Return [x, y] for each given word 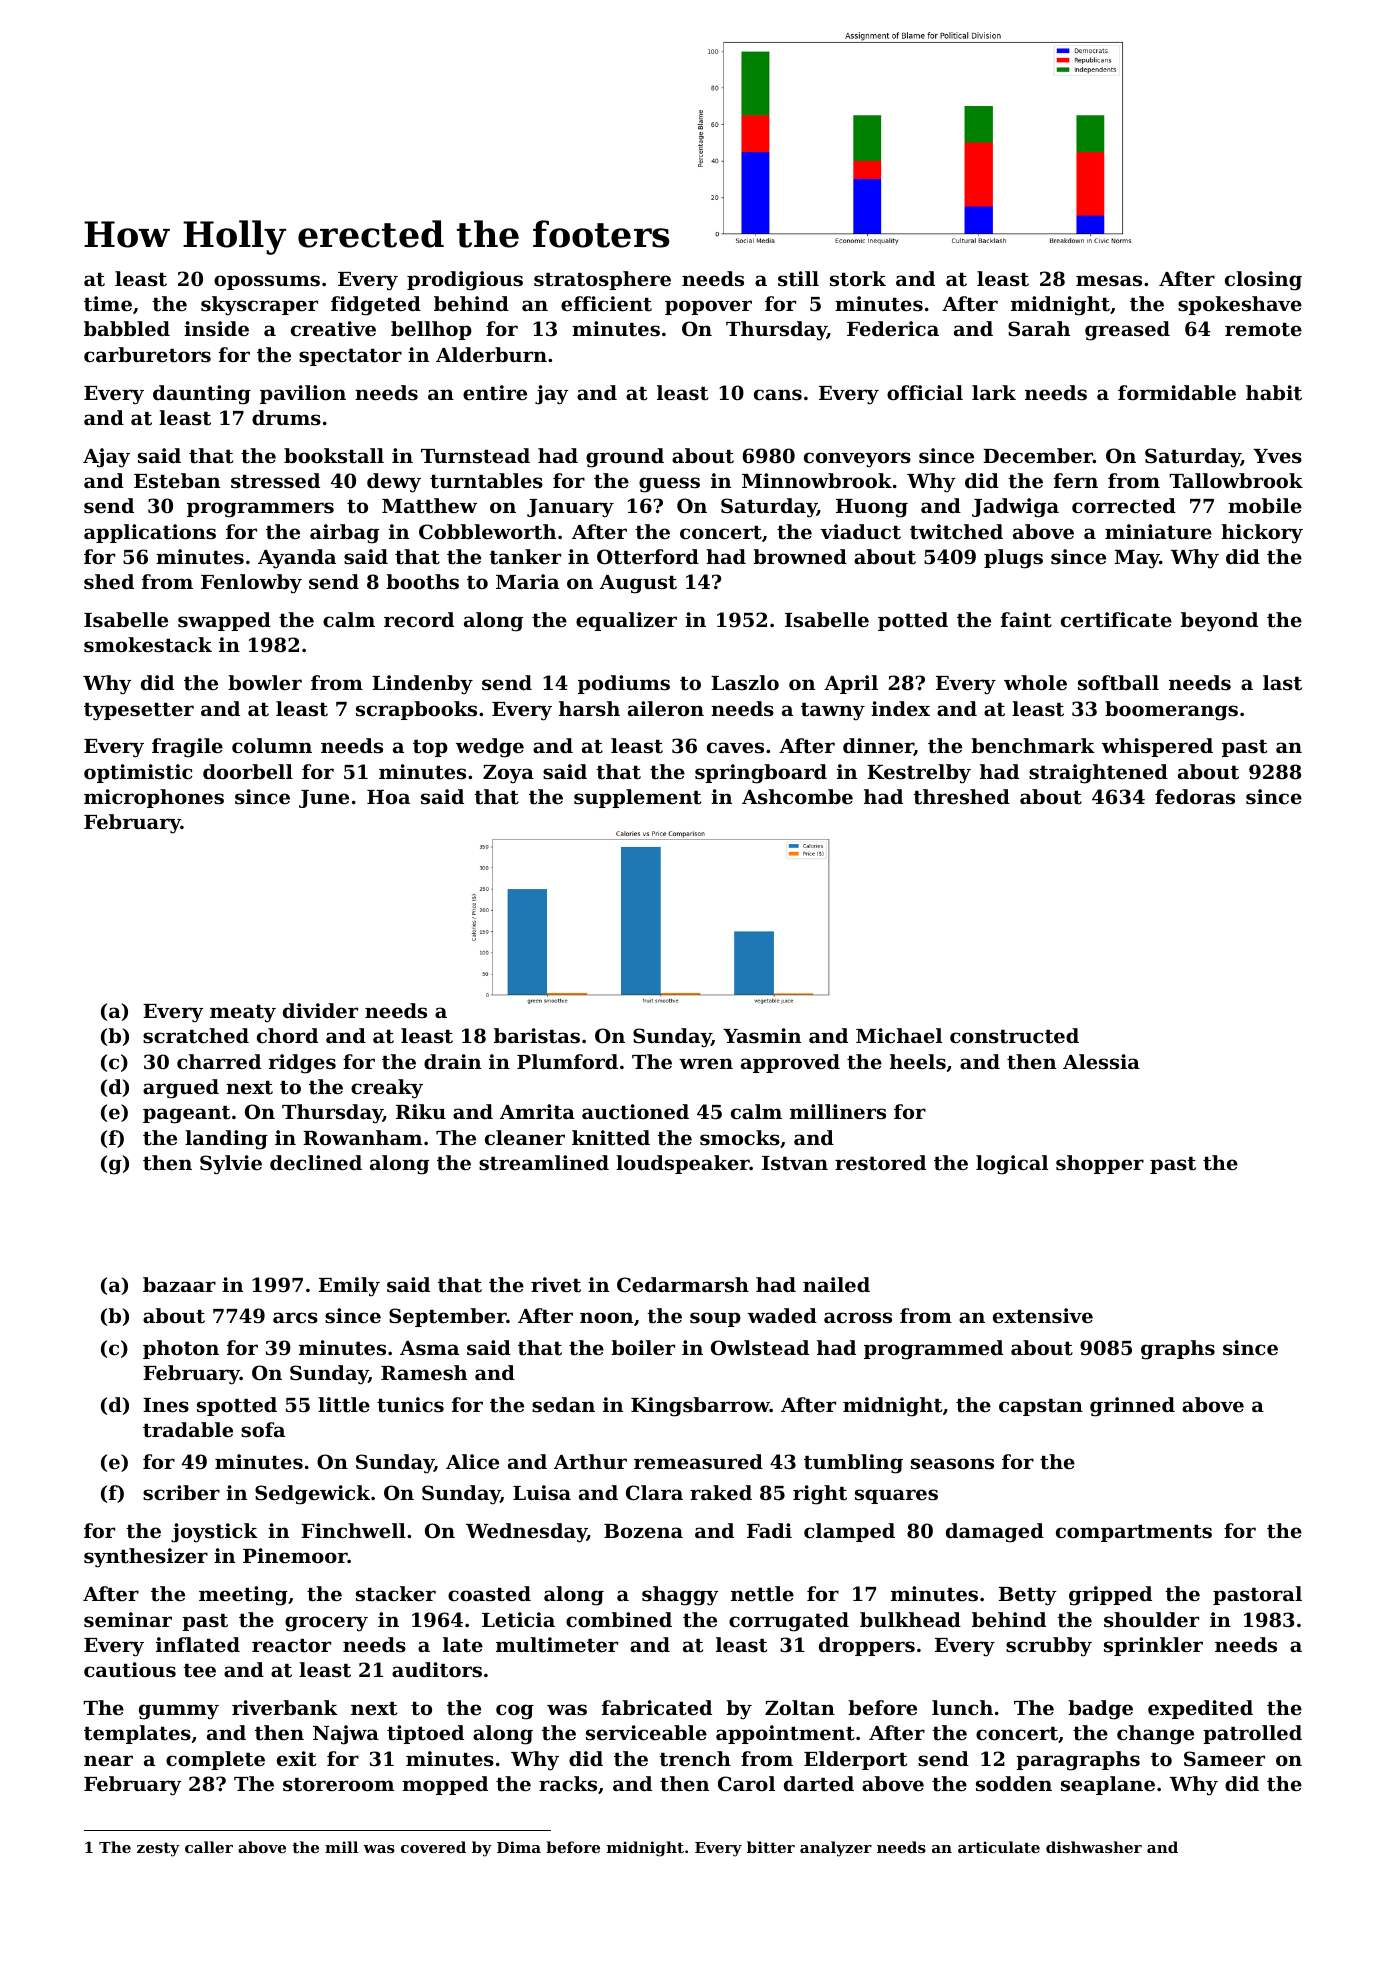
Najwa [346, 1735]
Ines [166, 1405]
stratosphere [602, 280]
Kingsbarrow [700, 1407]
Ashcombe [797, 797]
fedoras [1195, 797]
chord [287, 1036]
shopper [1100, 1164]
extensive [1043, 1316]
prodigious [465, 281]
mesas [1109, 281]
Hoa [388, 797]
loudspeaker [683, 1164]
